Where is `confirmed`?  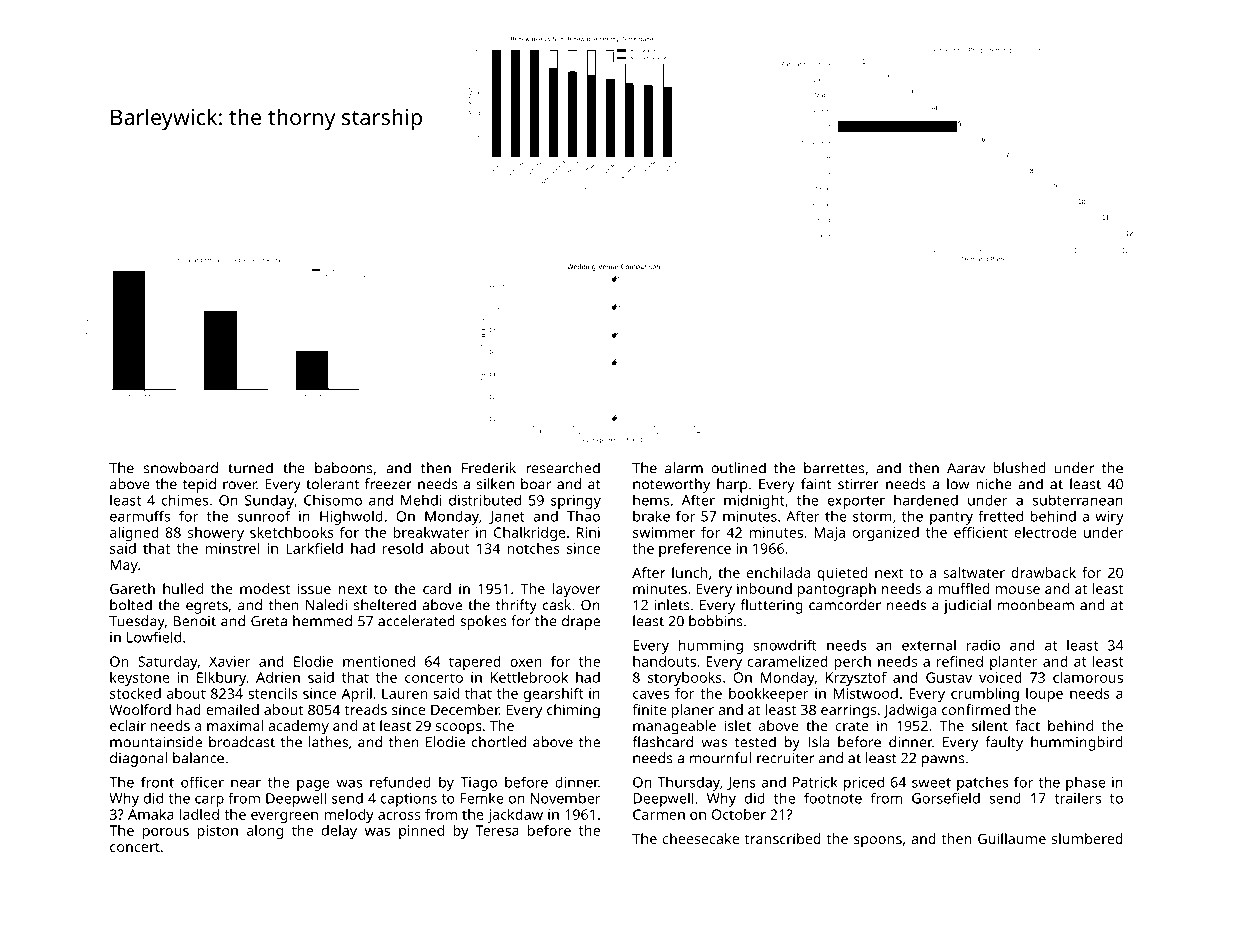
confirmed is located at coordinates (976, 709).
